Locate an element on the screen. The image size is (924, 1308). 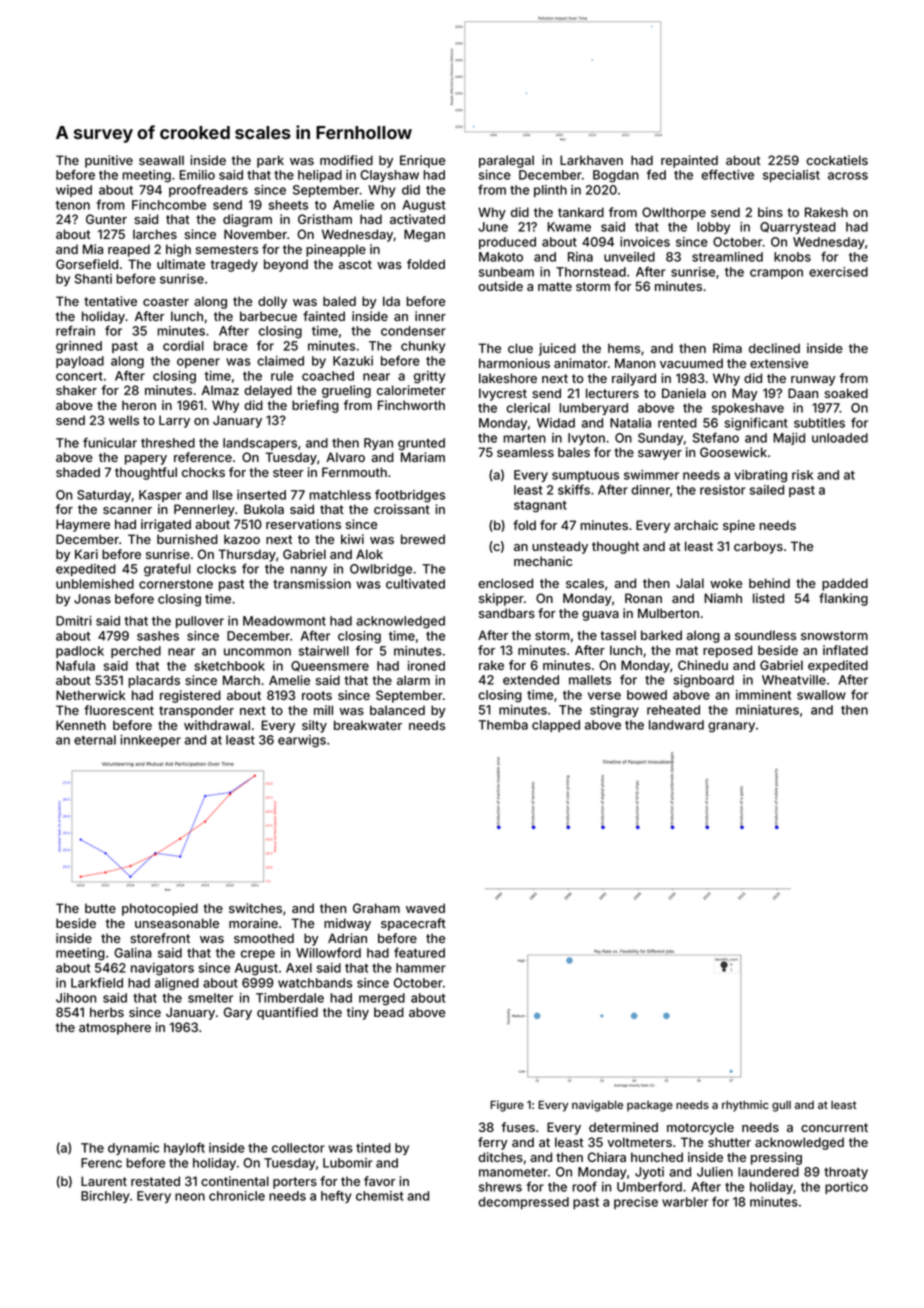
bales is located at coordinates (574, 452).
